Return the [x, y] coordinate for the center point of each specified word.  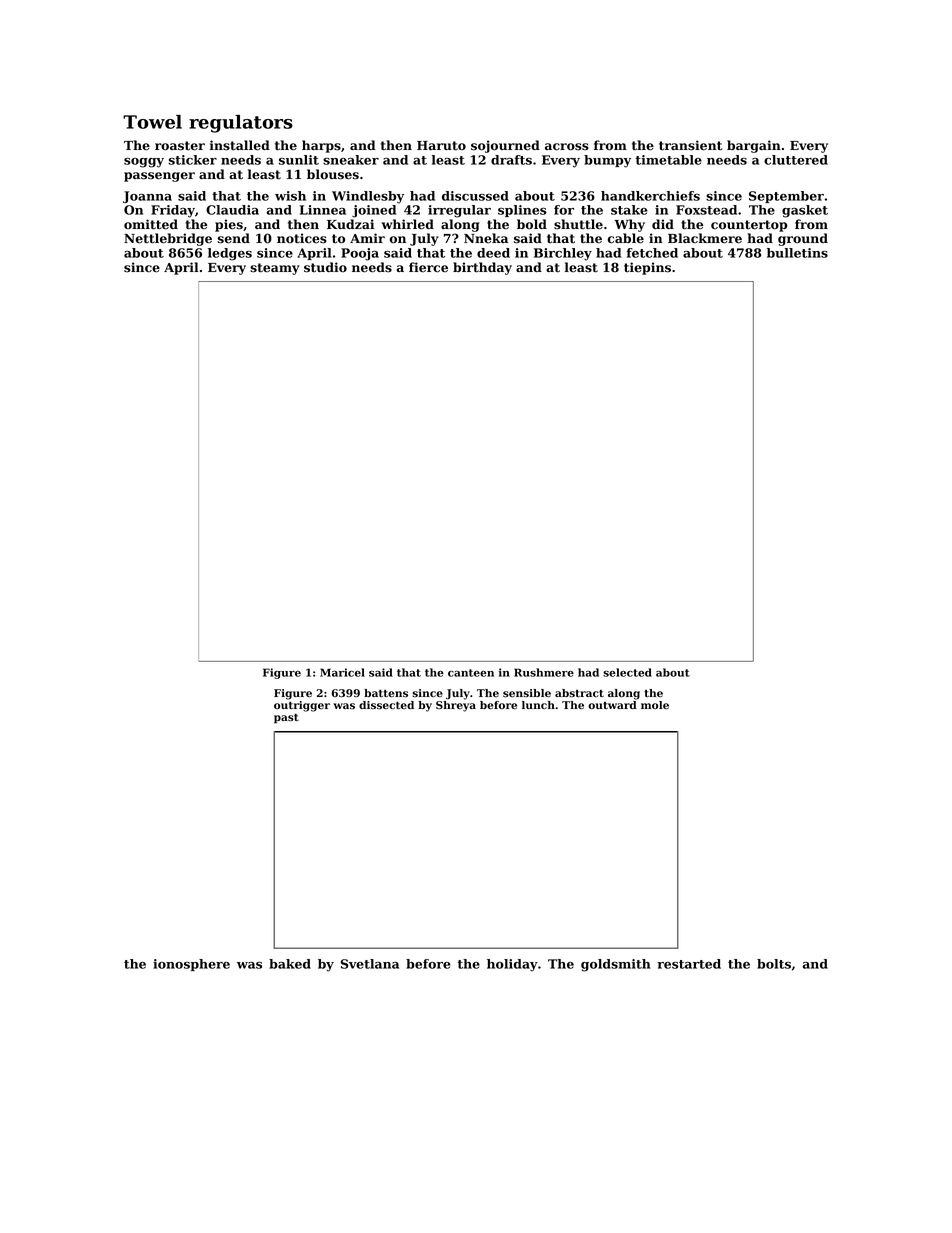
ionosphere [191, 965]
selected [627, 672]
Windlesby [368, 197]
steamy [275, 269]
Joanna [147, 197]
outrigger [302, 706]
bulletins [797, 253]
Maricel [342, 672]
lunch [538, 705]
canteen [471, 673]
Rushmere [544, 672]
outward [612, 705]
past [286, 719]
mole [655, 705]
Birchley [563, 254]
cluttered [796, 160]
